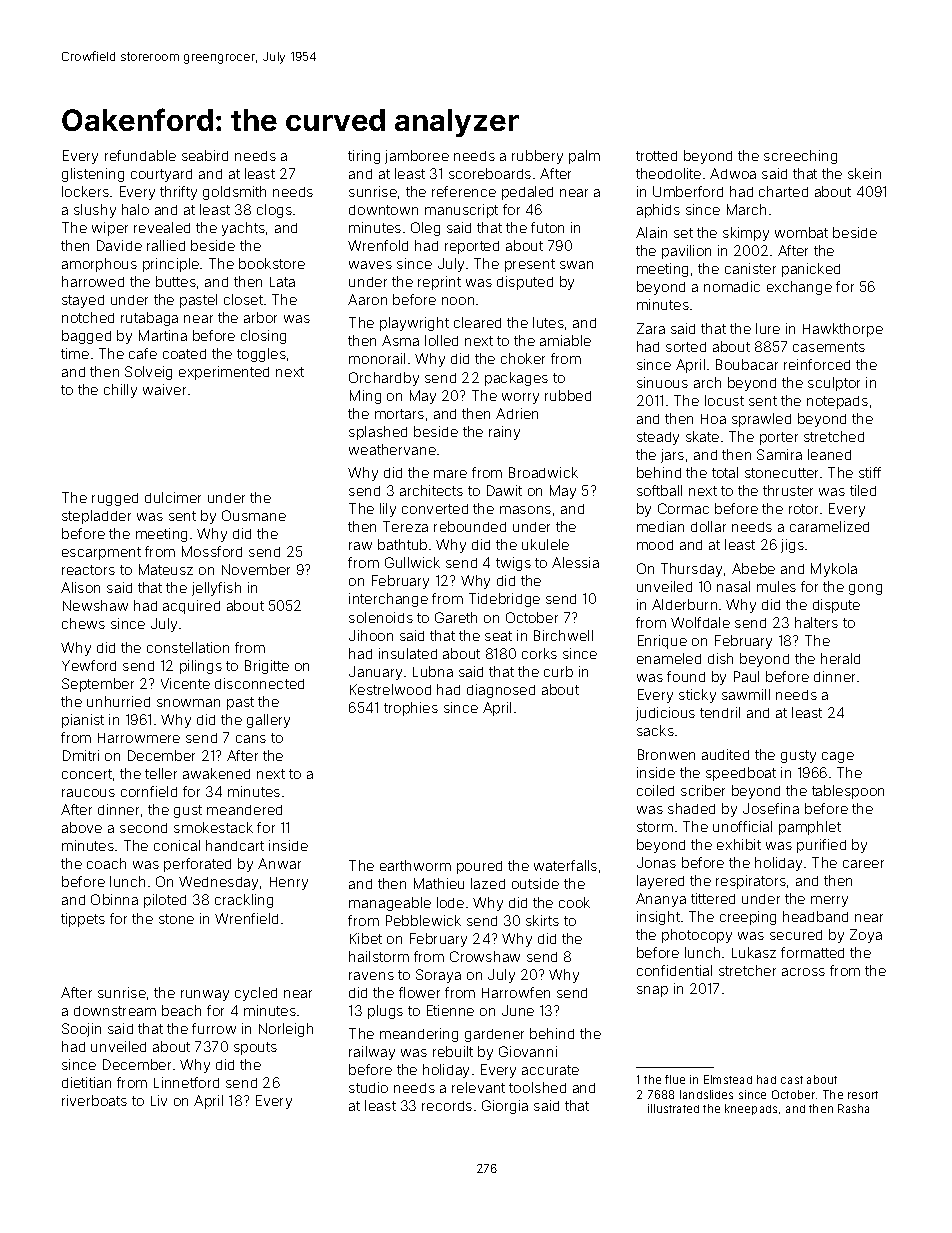 The width and height of the image is (952, 1233). What do you see at coordinates (504, 600) in the image?
I see `Tidebridge` at bounding box center [504, 600].
